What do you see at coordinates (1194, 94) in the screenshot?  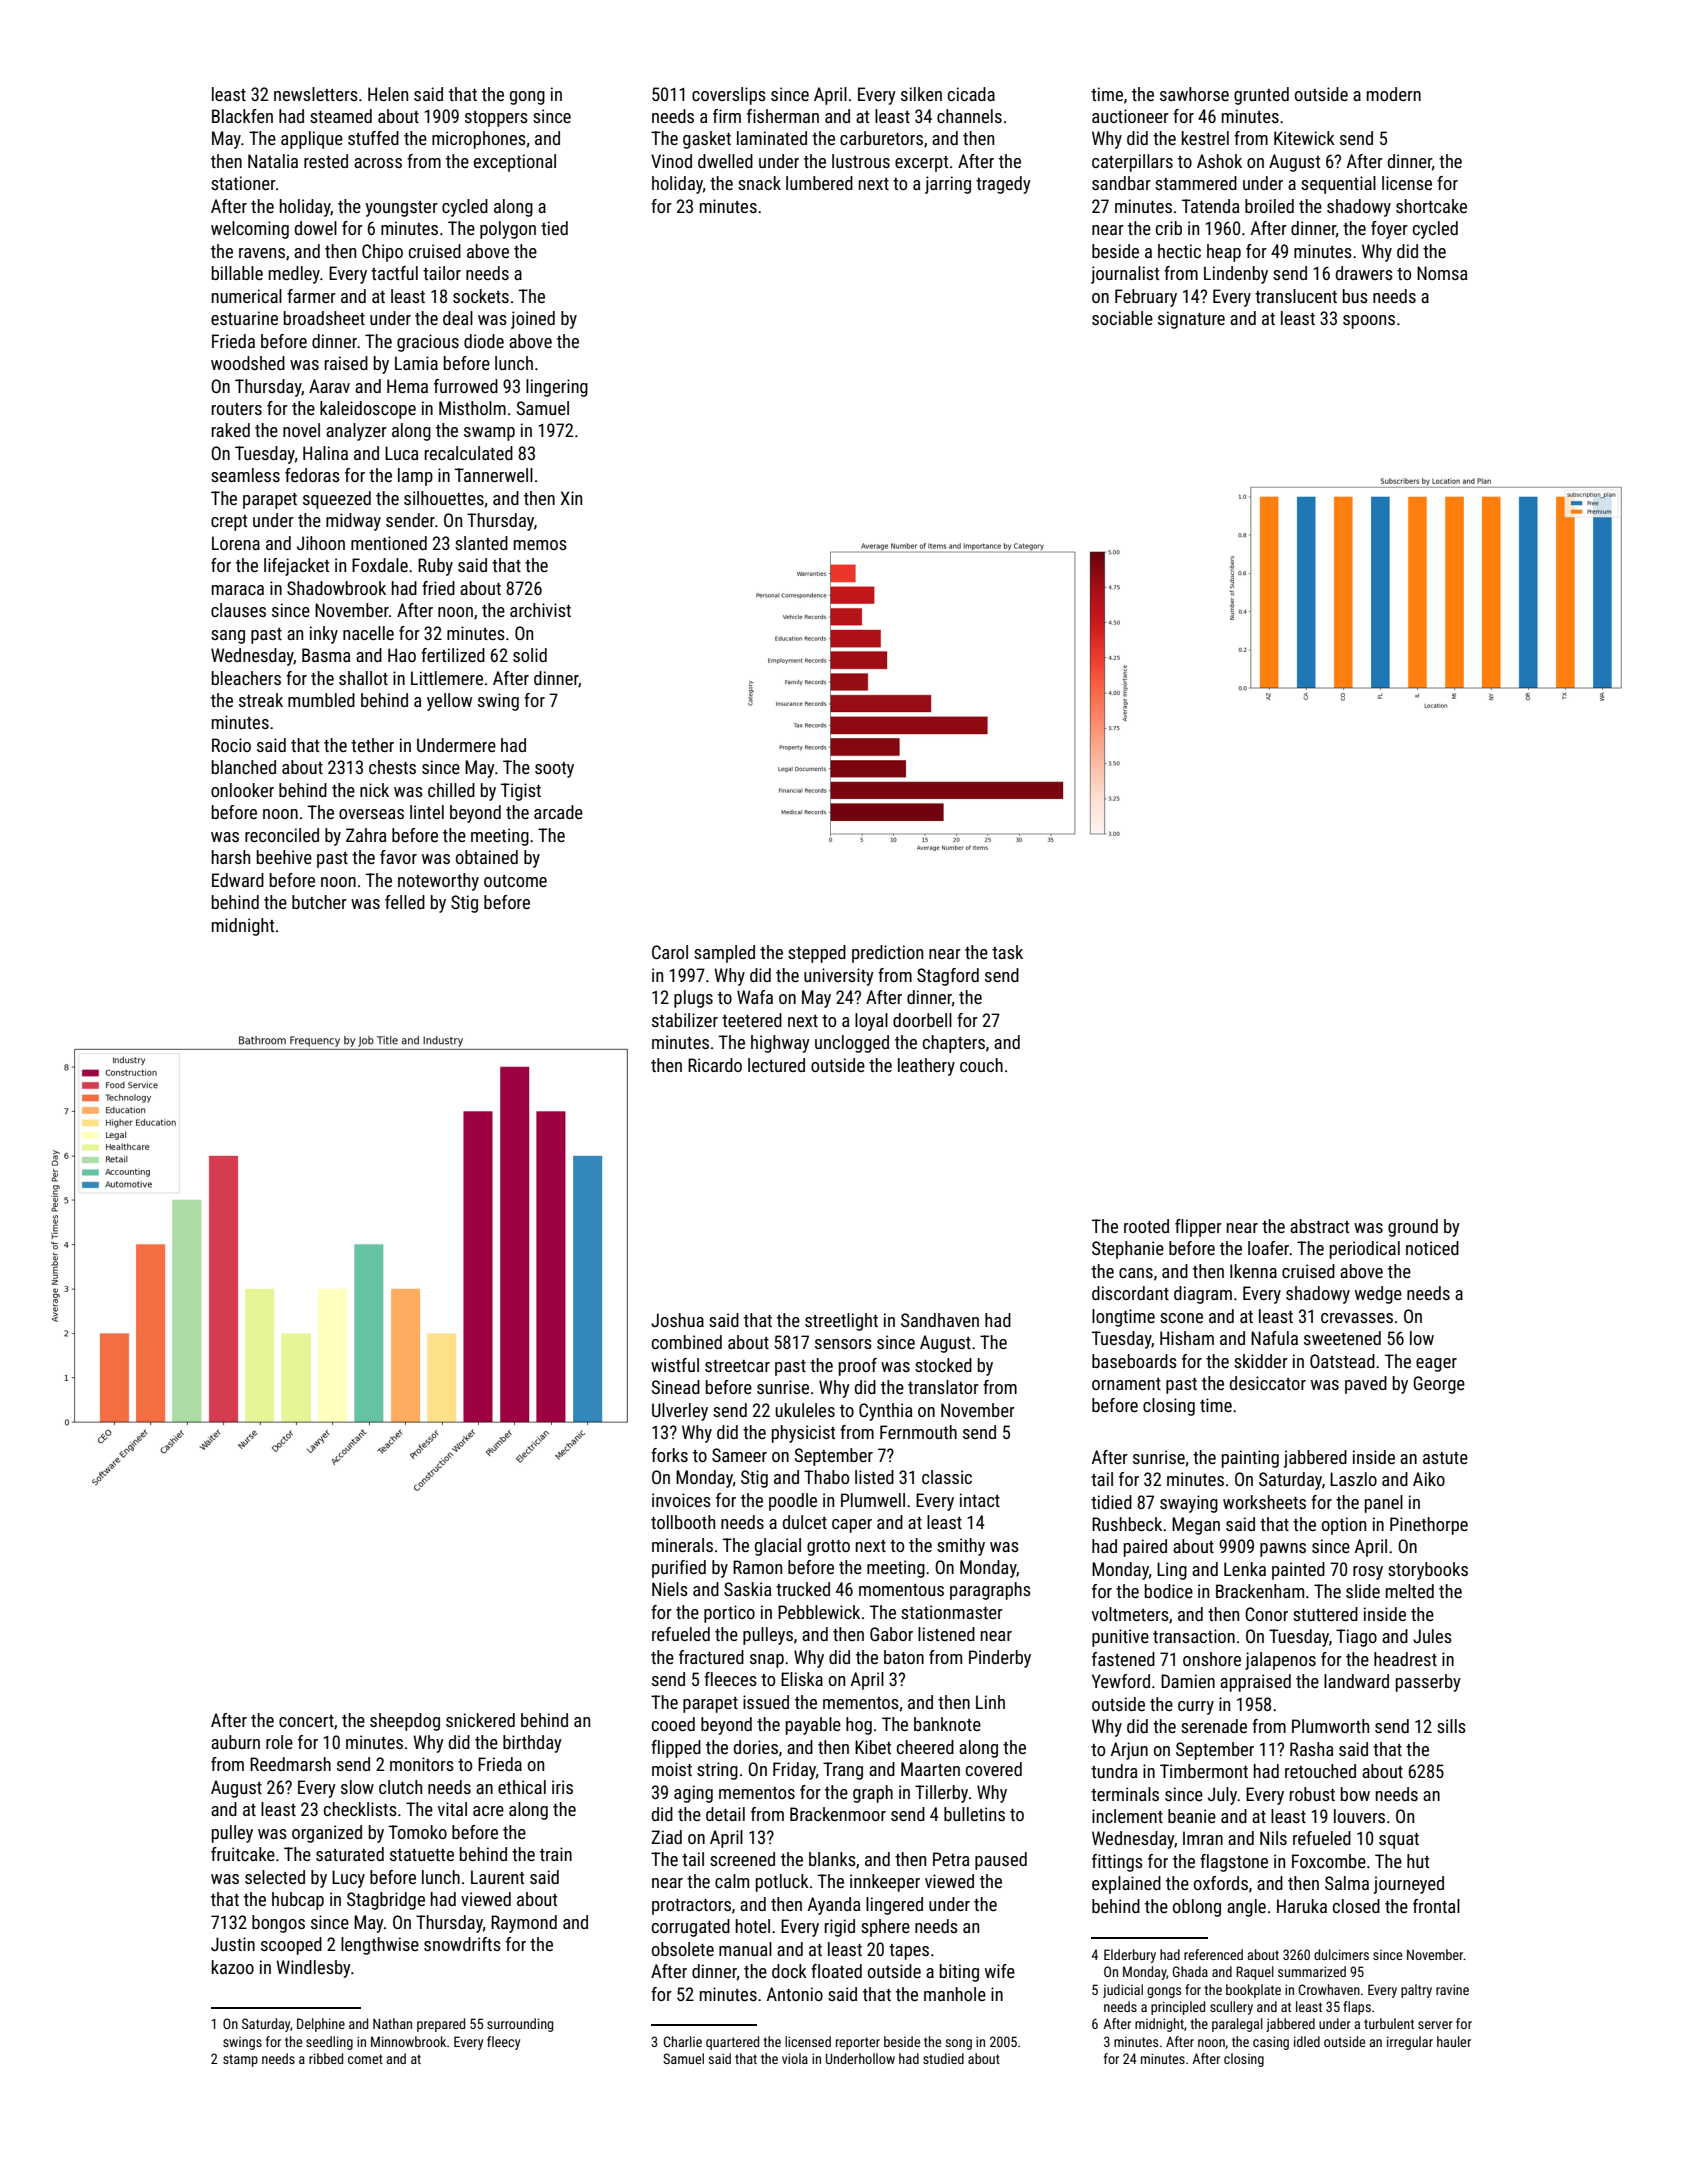 I see `sawhorse` at bounding box center [1194, 94].
